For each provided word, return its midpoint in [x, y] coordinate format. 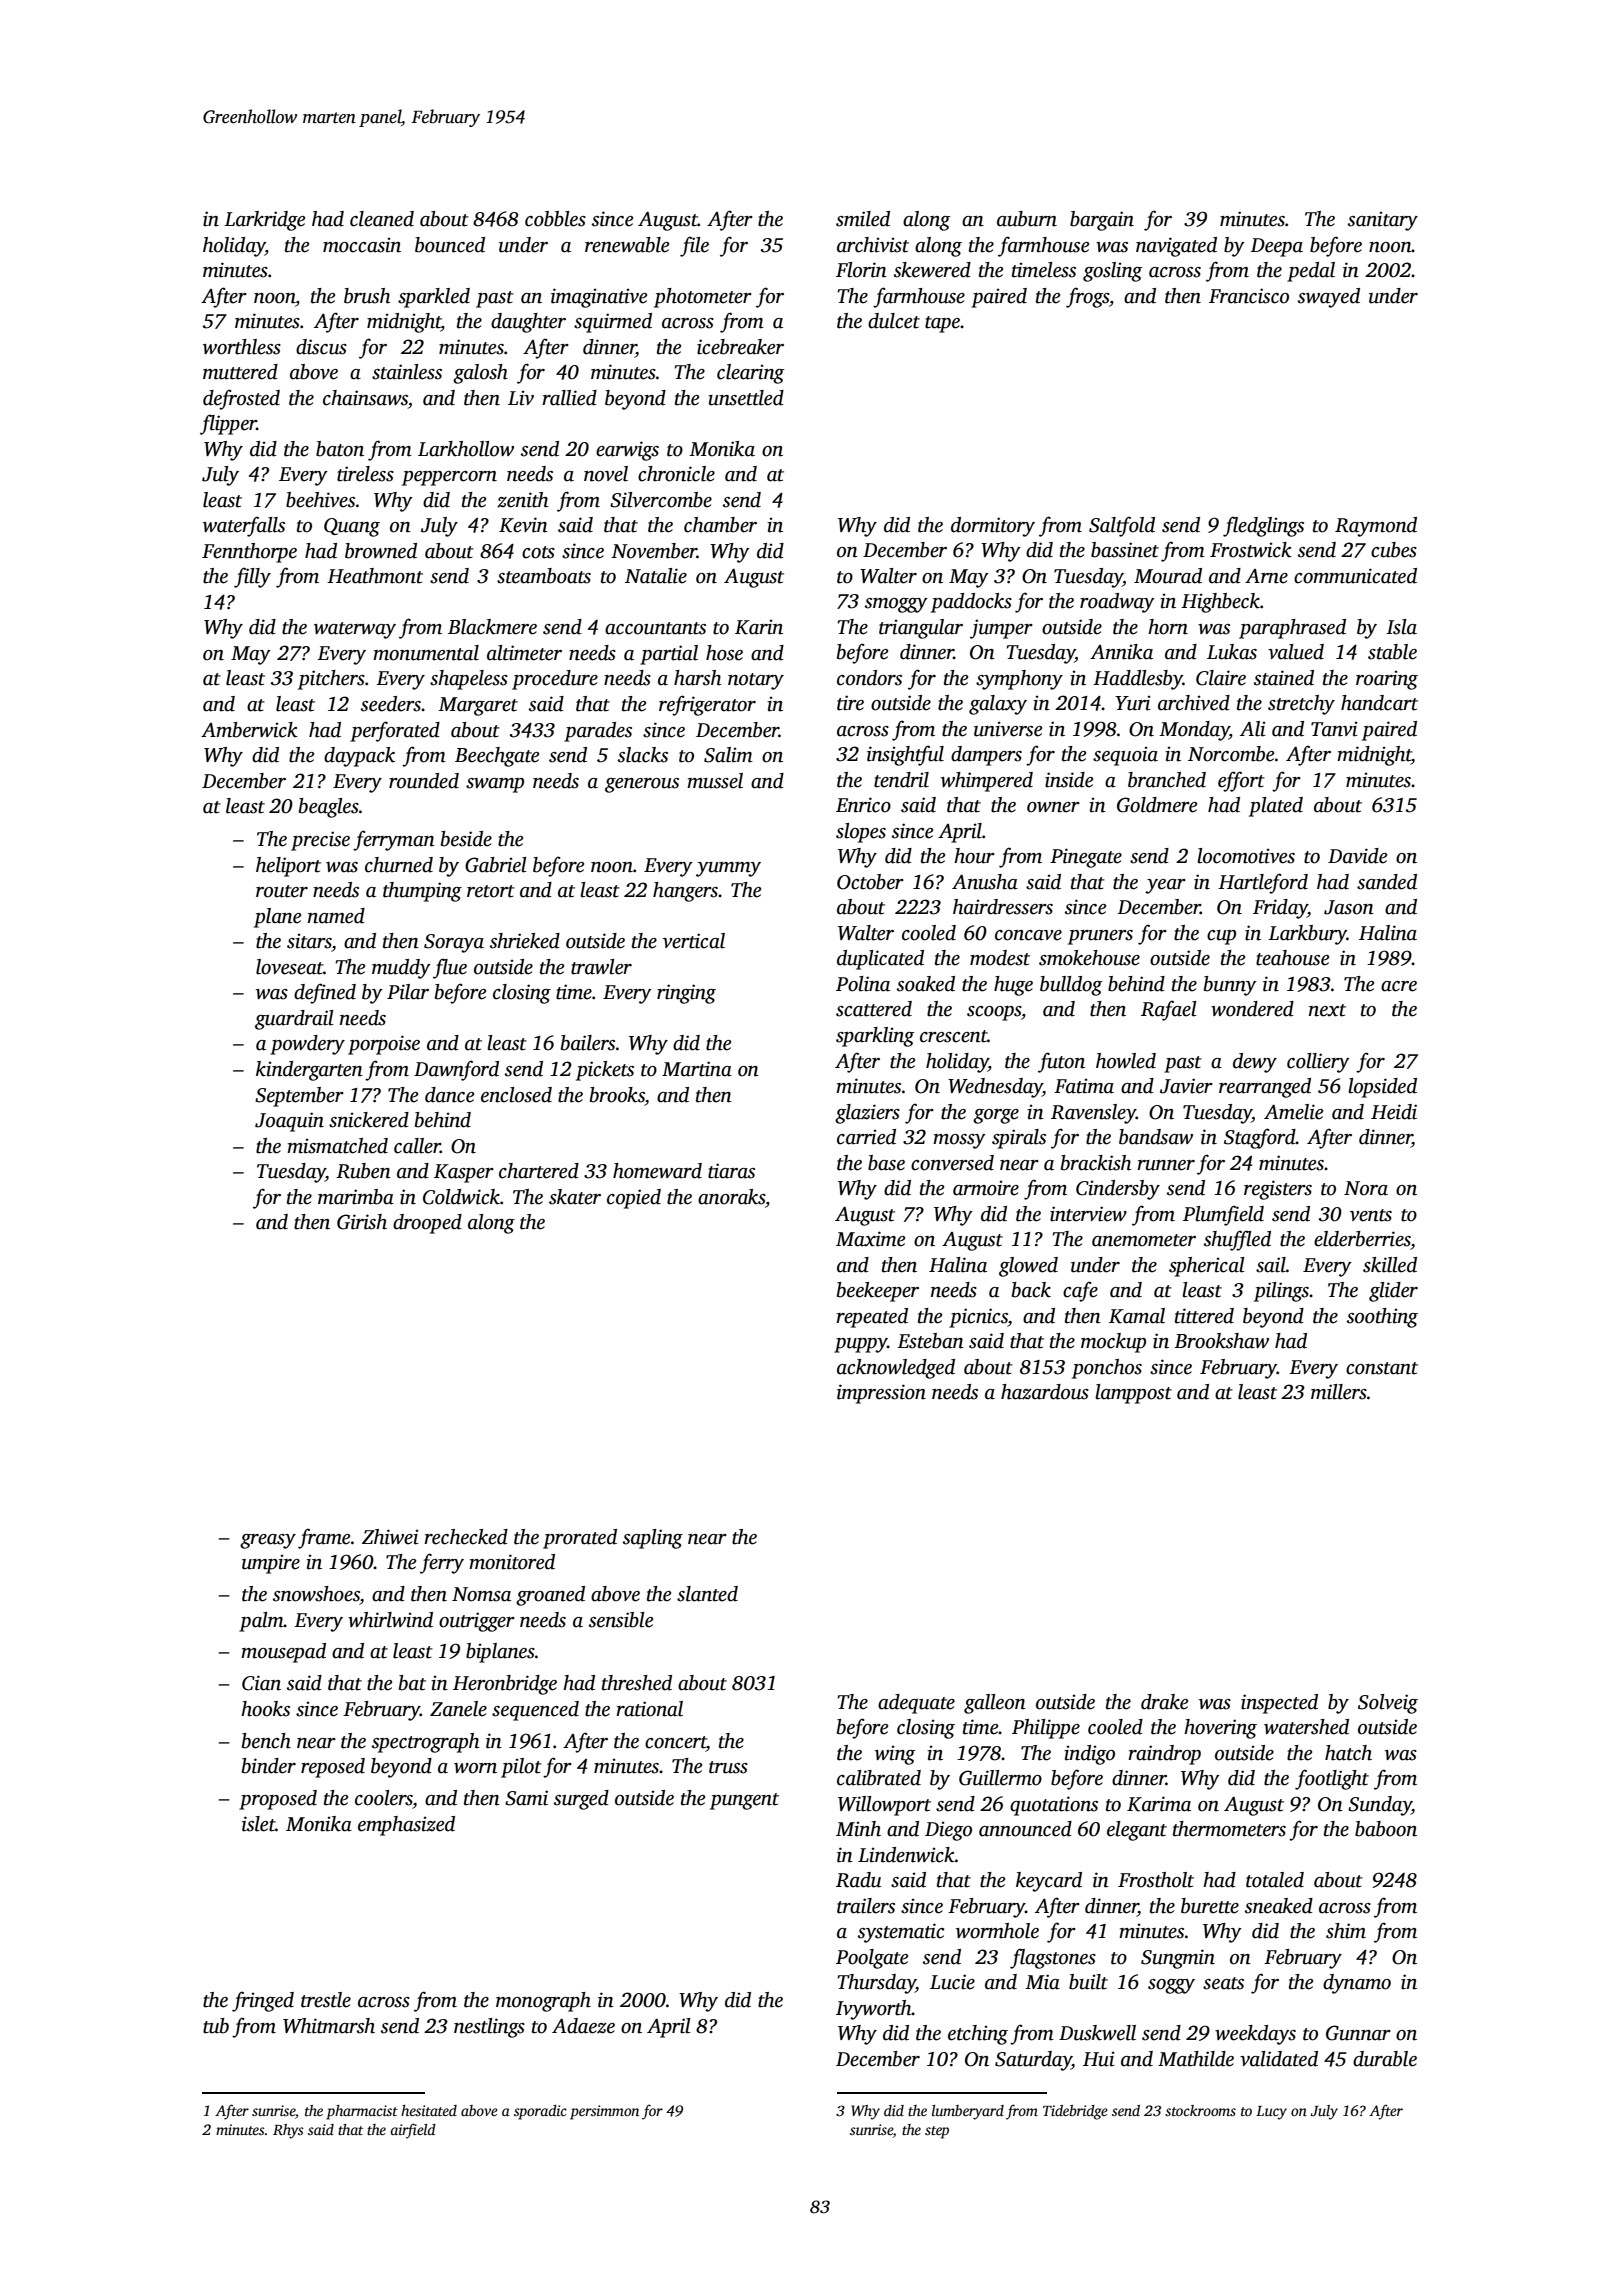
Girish [362, 1222]
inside [1069, 780]
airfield [413, 2131]
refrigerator [707, 705]
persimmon [604, 2112]
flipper [228, 424]
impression [881, 1394]
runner [1166, 1165]
